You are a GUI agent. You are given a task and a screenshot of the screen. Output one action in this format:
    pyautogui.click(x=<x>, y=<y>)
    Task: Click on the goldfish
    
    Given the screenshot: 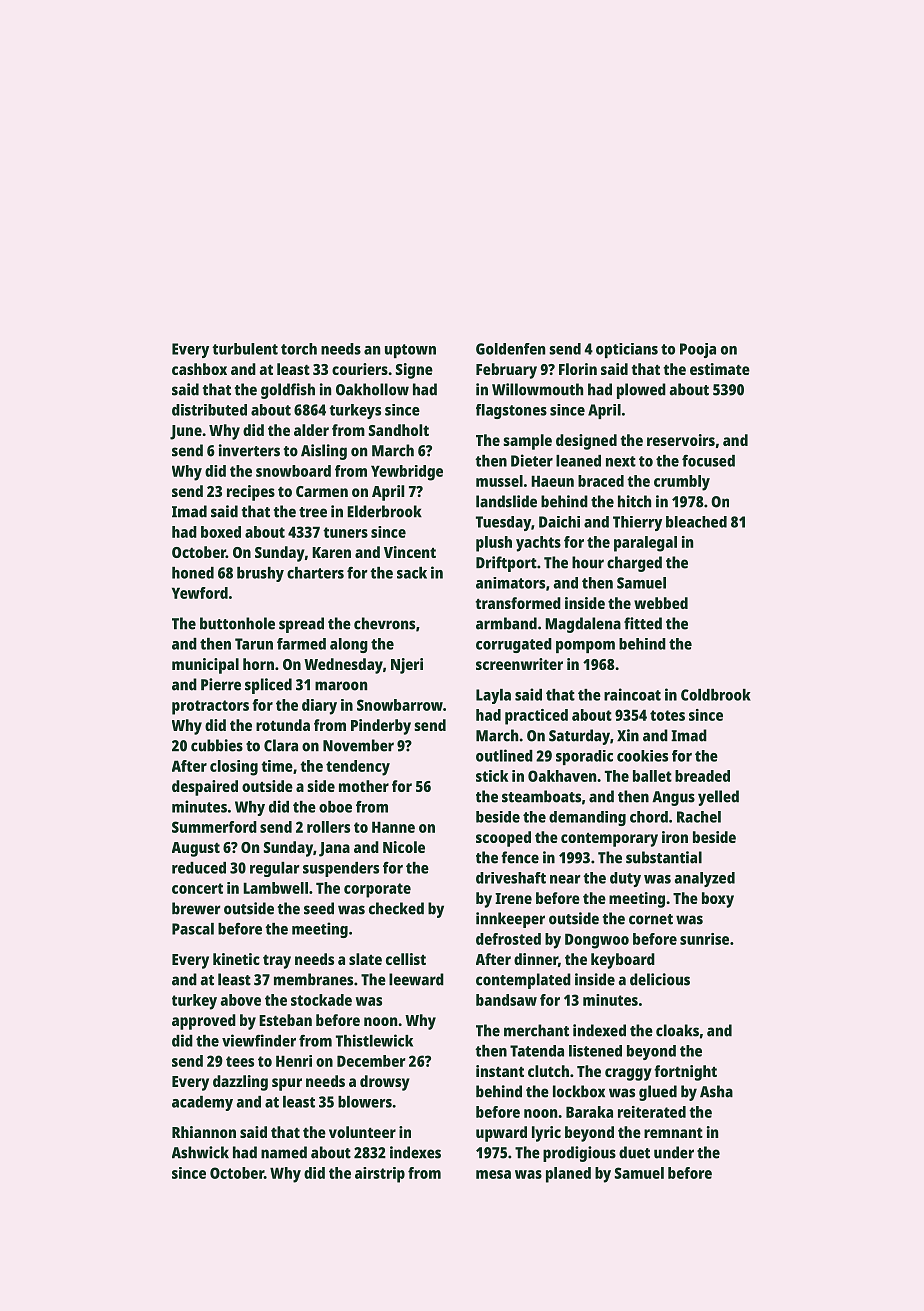 What is the action you would take?
    pyautogui.click(x=288, y=391)
